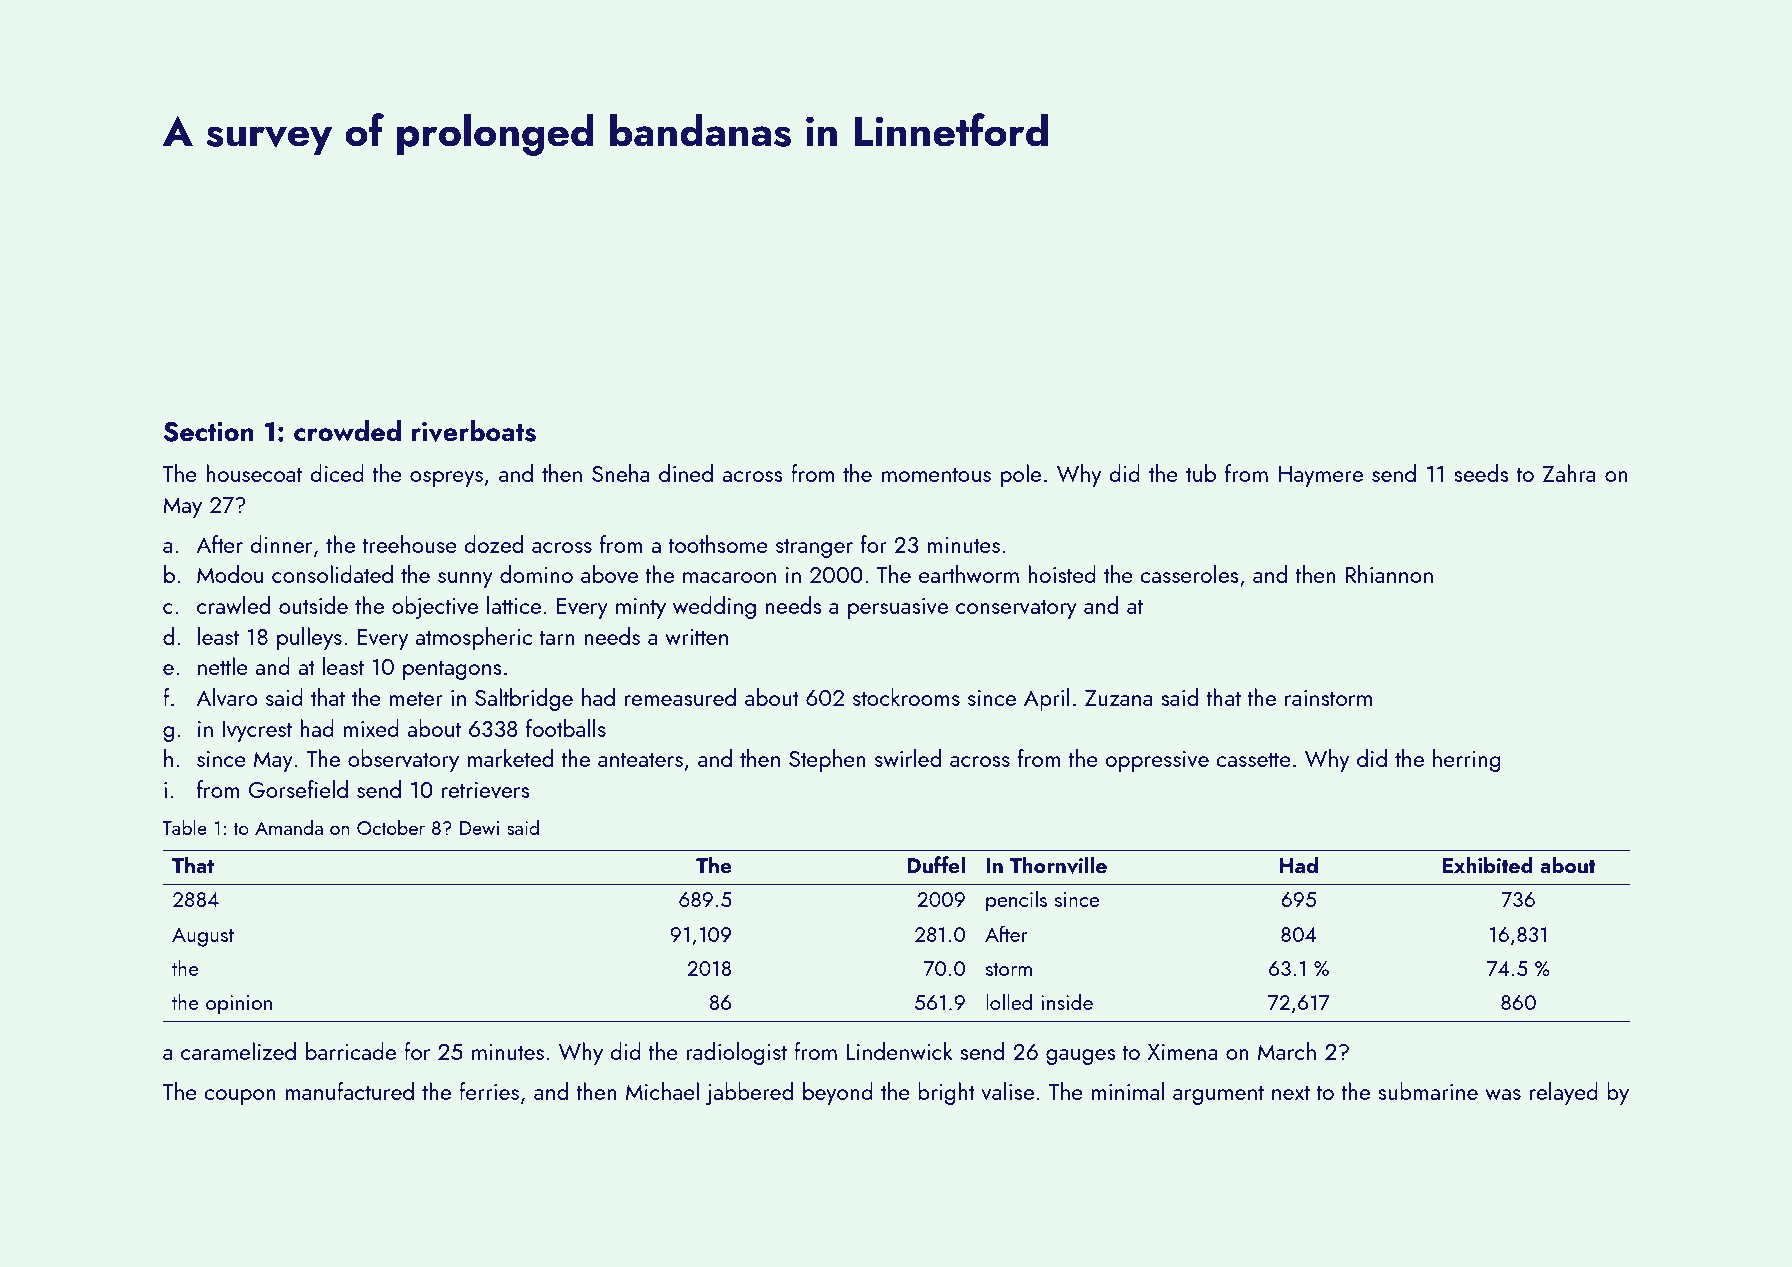 The height and width of the screenshot is (1267, 1792). What do you see at coordinates (1016, 901) in the screenshot?
I see `pencils` at bounding box center [1016, 901].
